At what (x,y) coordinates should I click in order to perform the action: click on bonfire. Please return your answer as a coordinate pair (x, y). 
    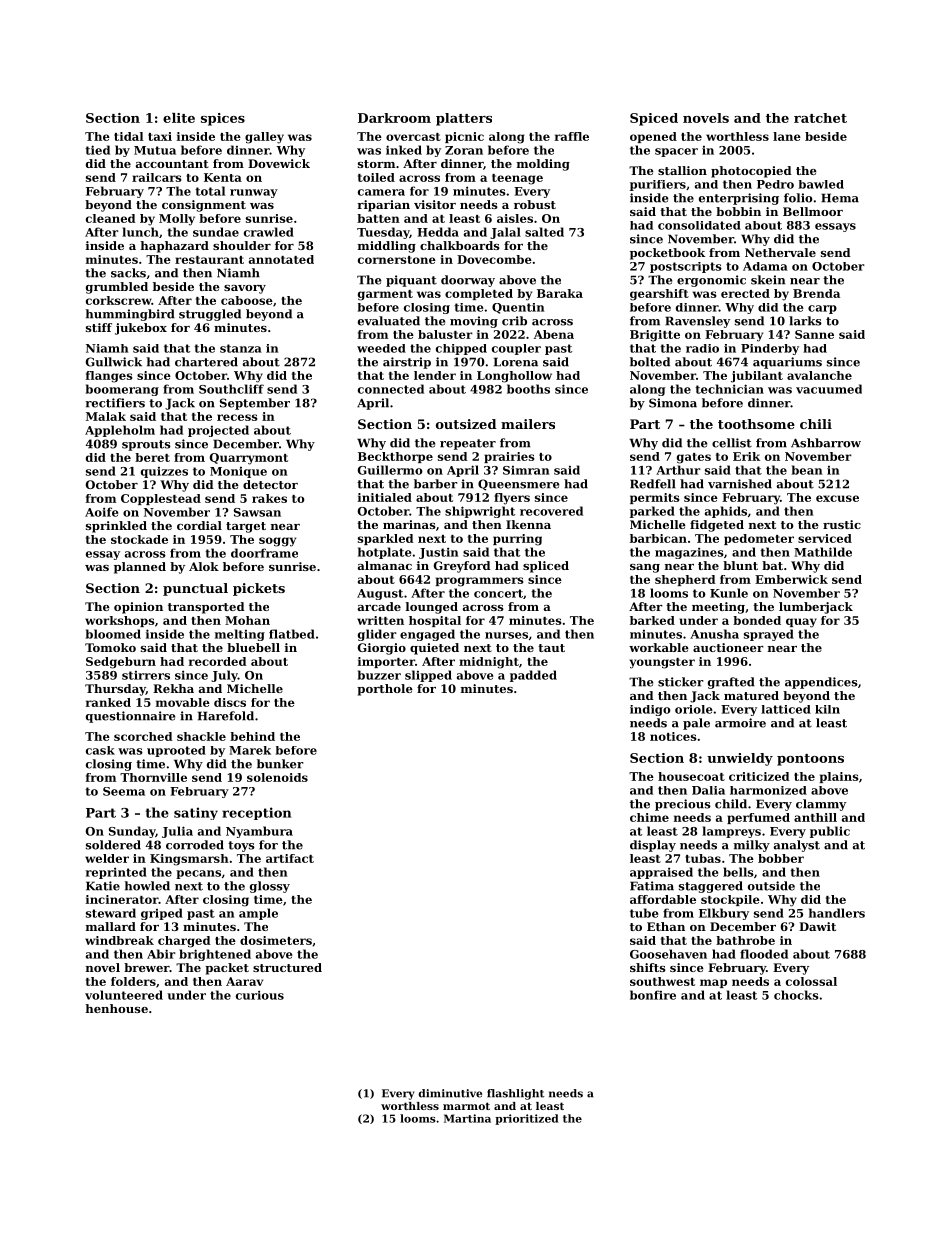
    Looking at the image, I should click on (653, 995).
